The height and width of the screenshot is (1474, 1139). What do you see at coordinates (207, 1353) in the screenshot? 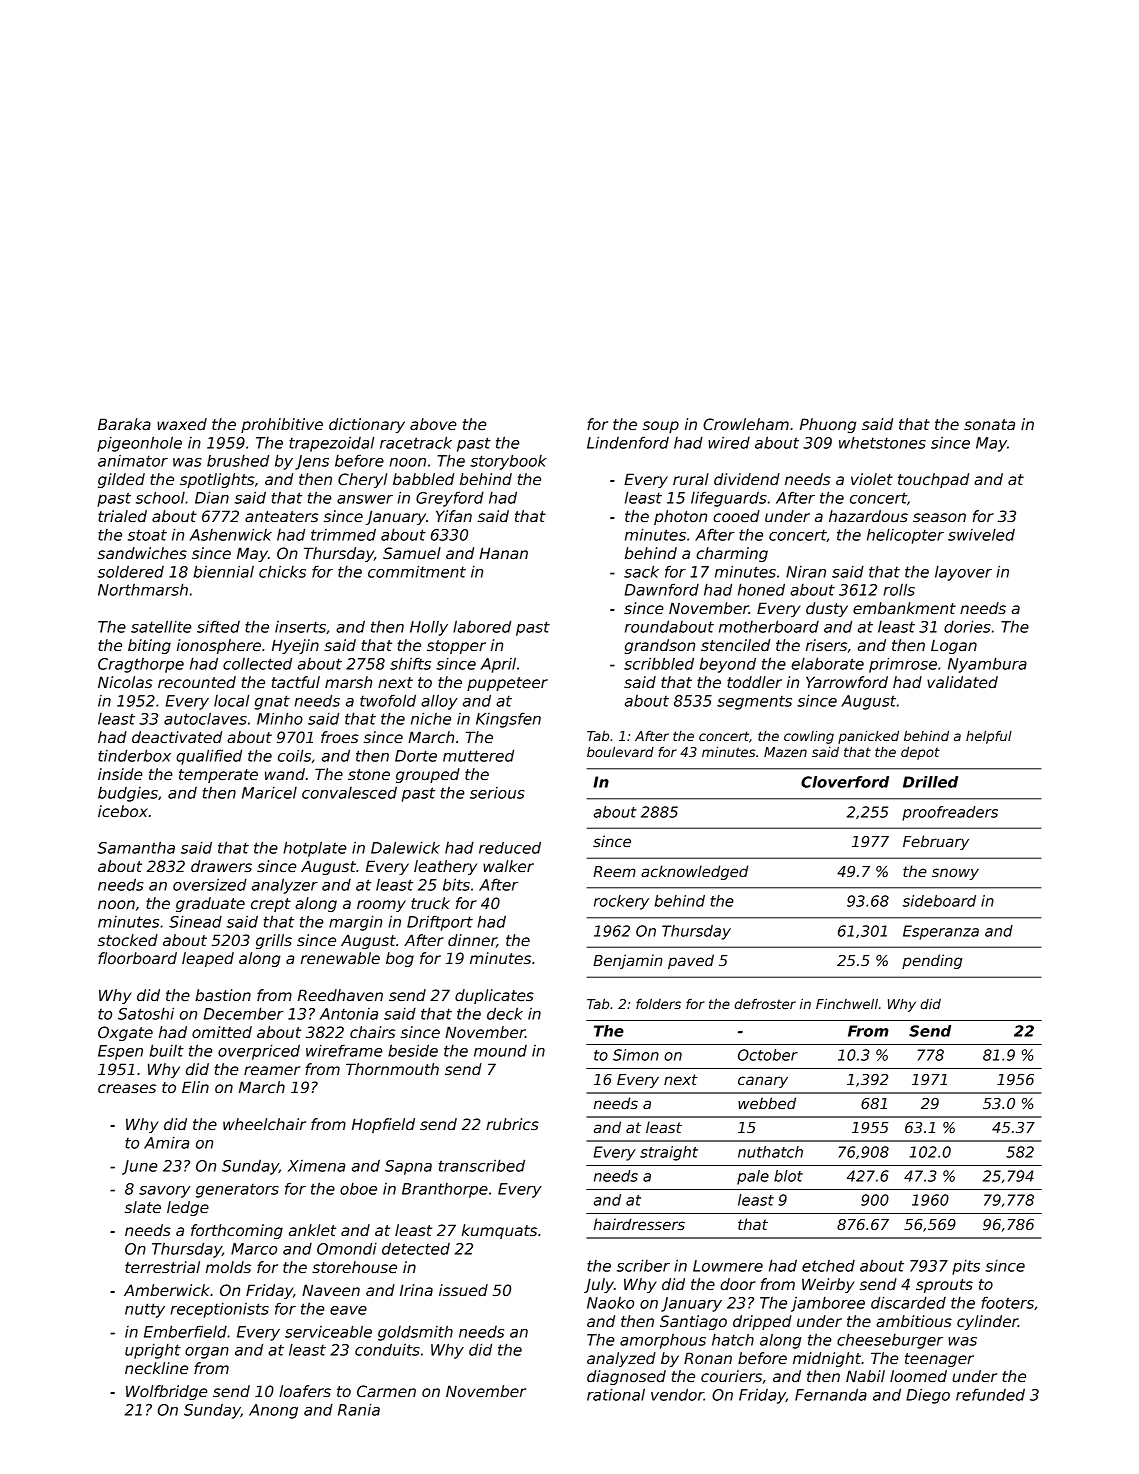
I see `organ` at bounding box center [207, 1353].
